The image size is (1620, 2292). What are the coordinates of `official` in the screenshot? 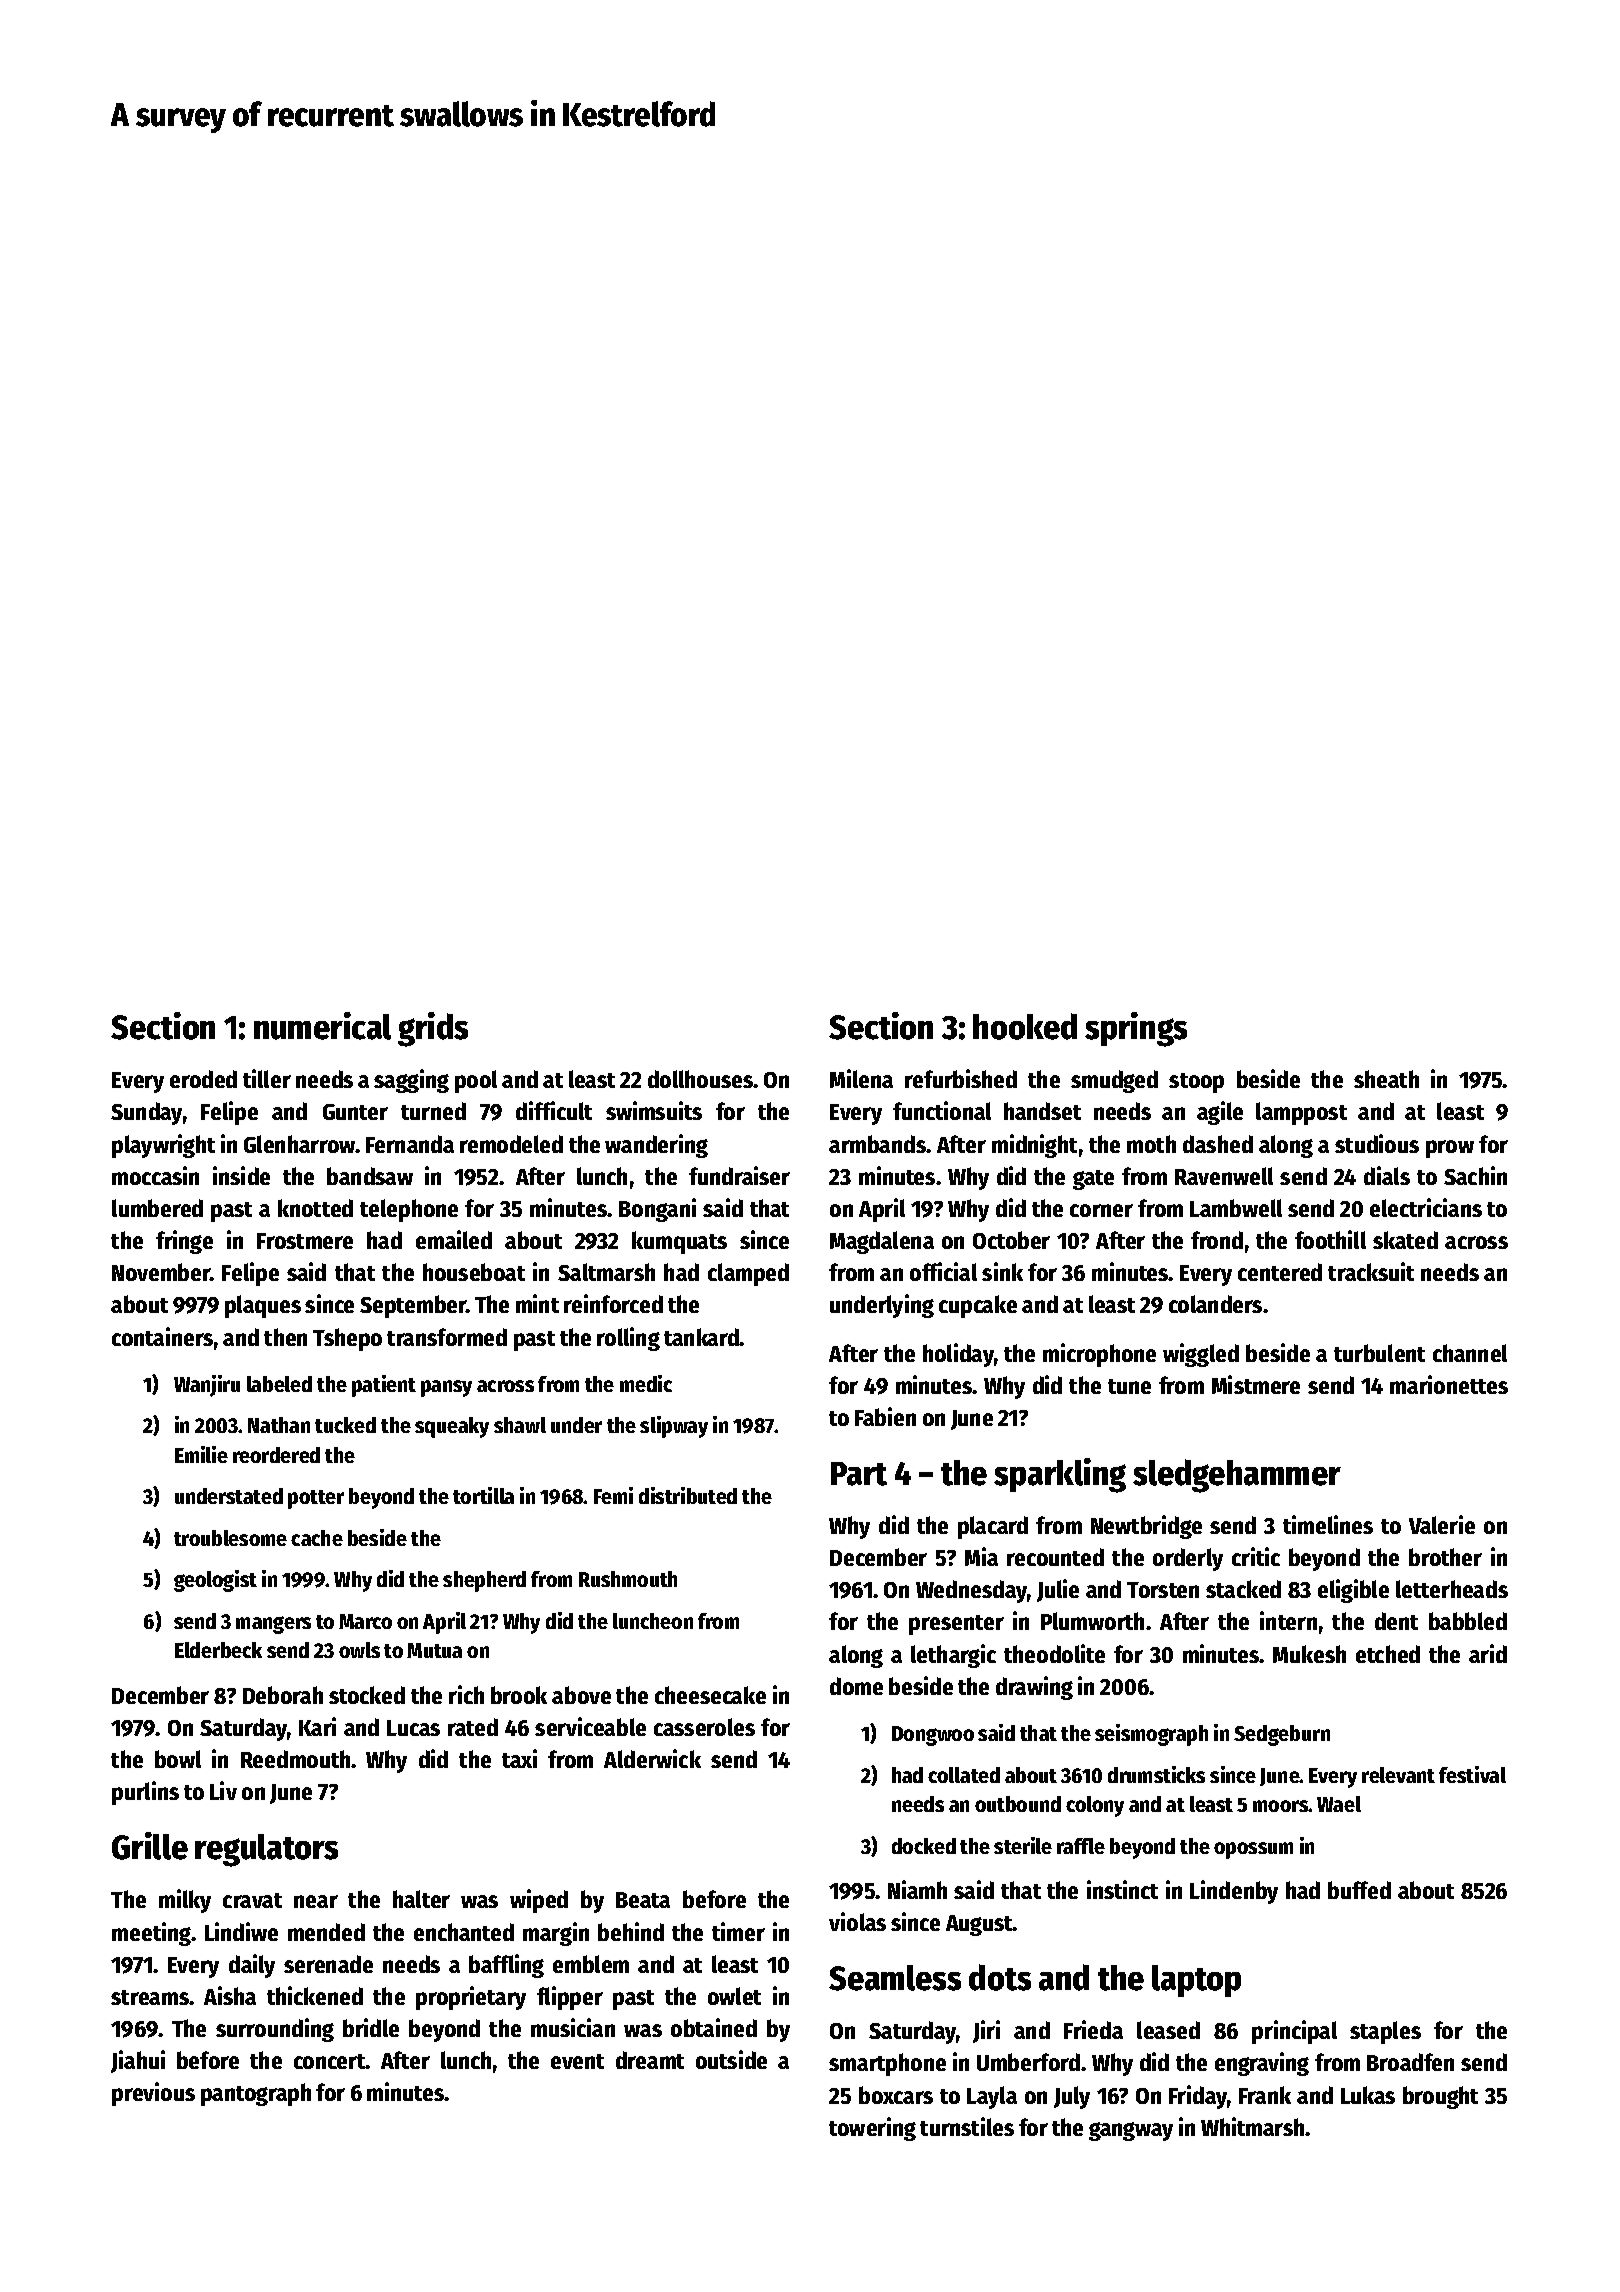 It's located at (943, 1271).
